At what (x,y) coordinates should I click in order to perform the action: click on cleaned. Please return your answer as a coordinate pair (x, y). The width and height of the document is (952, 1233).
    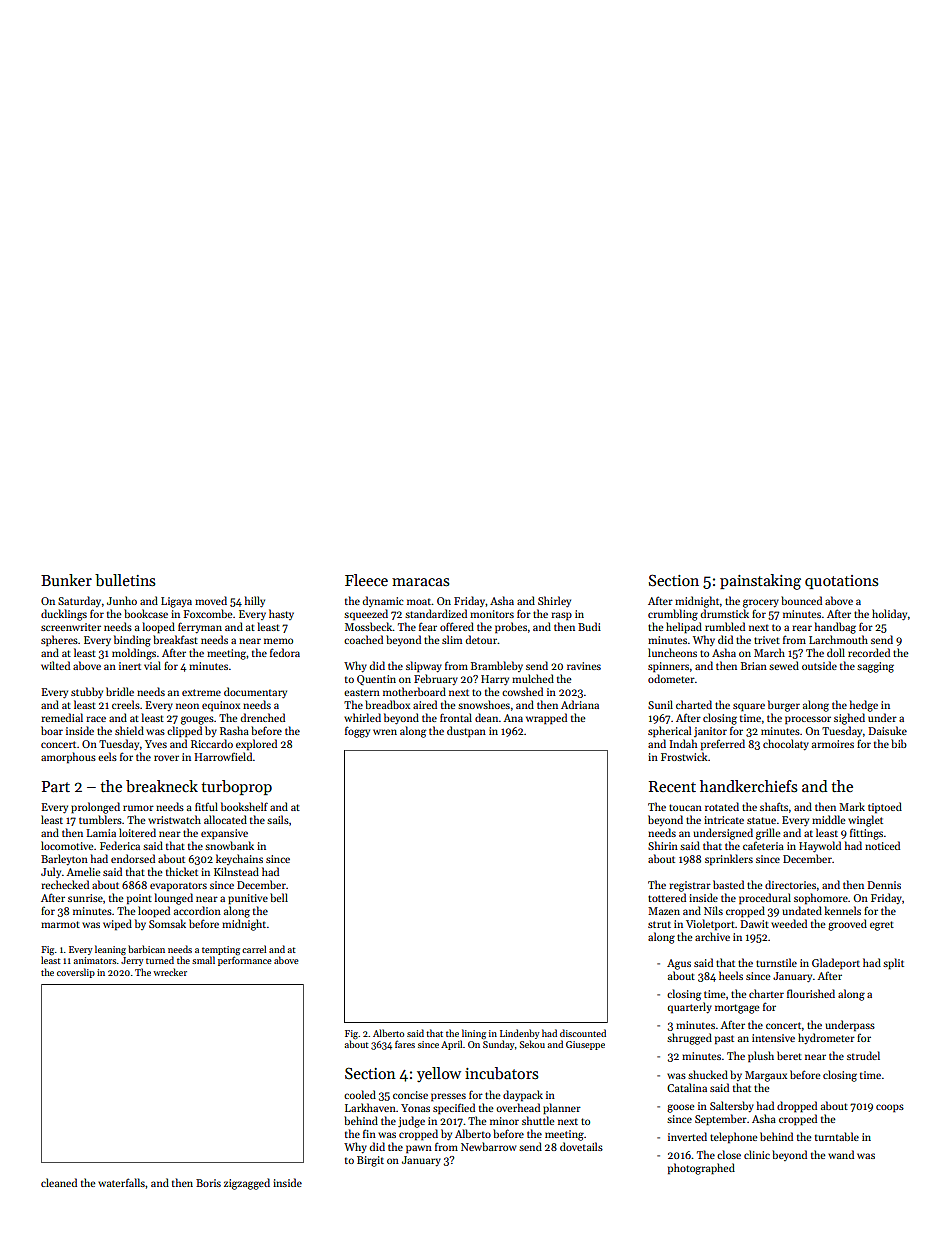
    Looking at the image, I should click on (59, 1182).
